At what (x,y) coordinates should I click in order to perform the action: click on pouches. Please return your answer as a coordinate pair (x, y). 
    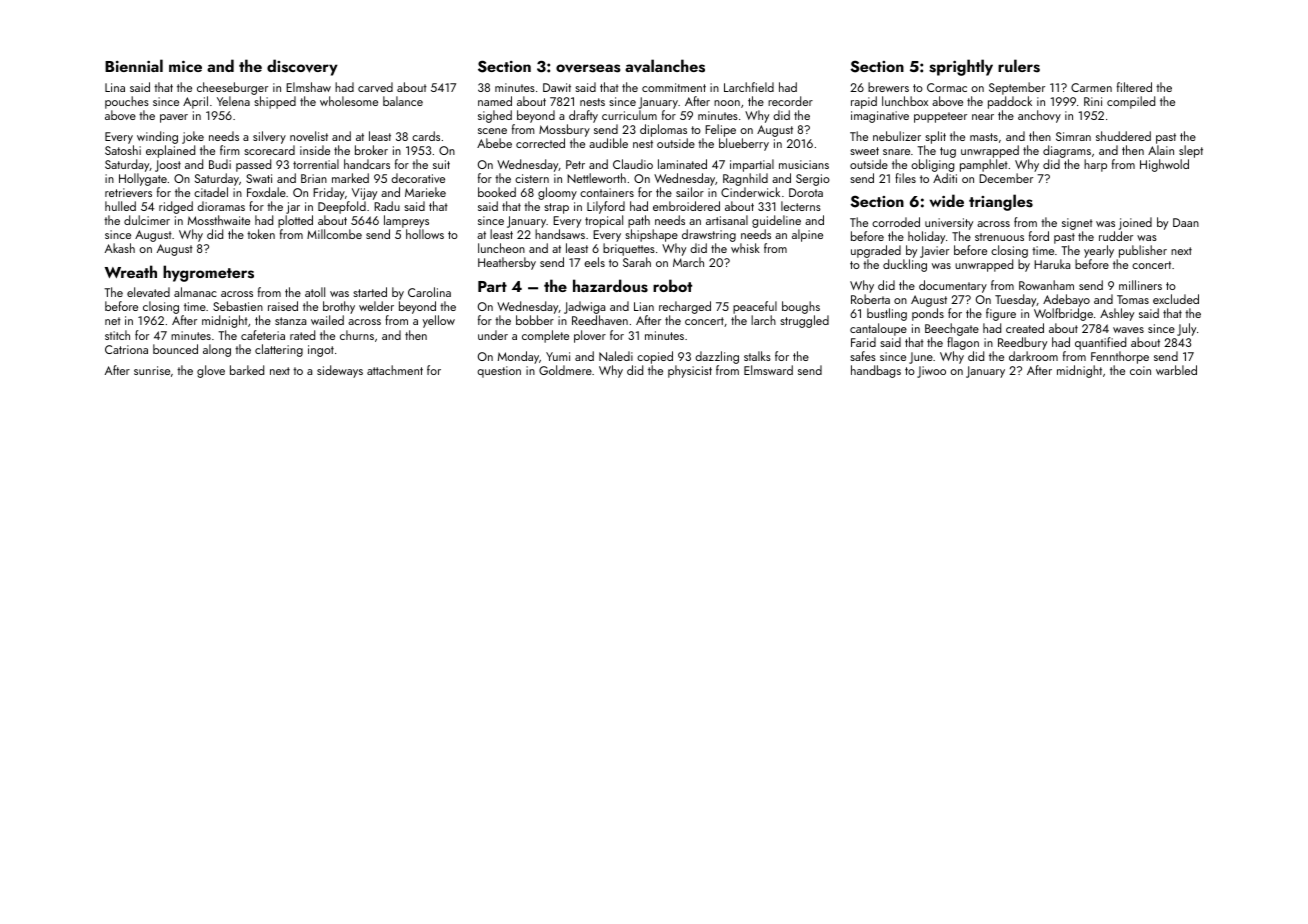
    Looking at the image, I should click on (127, 102).
